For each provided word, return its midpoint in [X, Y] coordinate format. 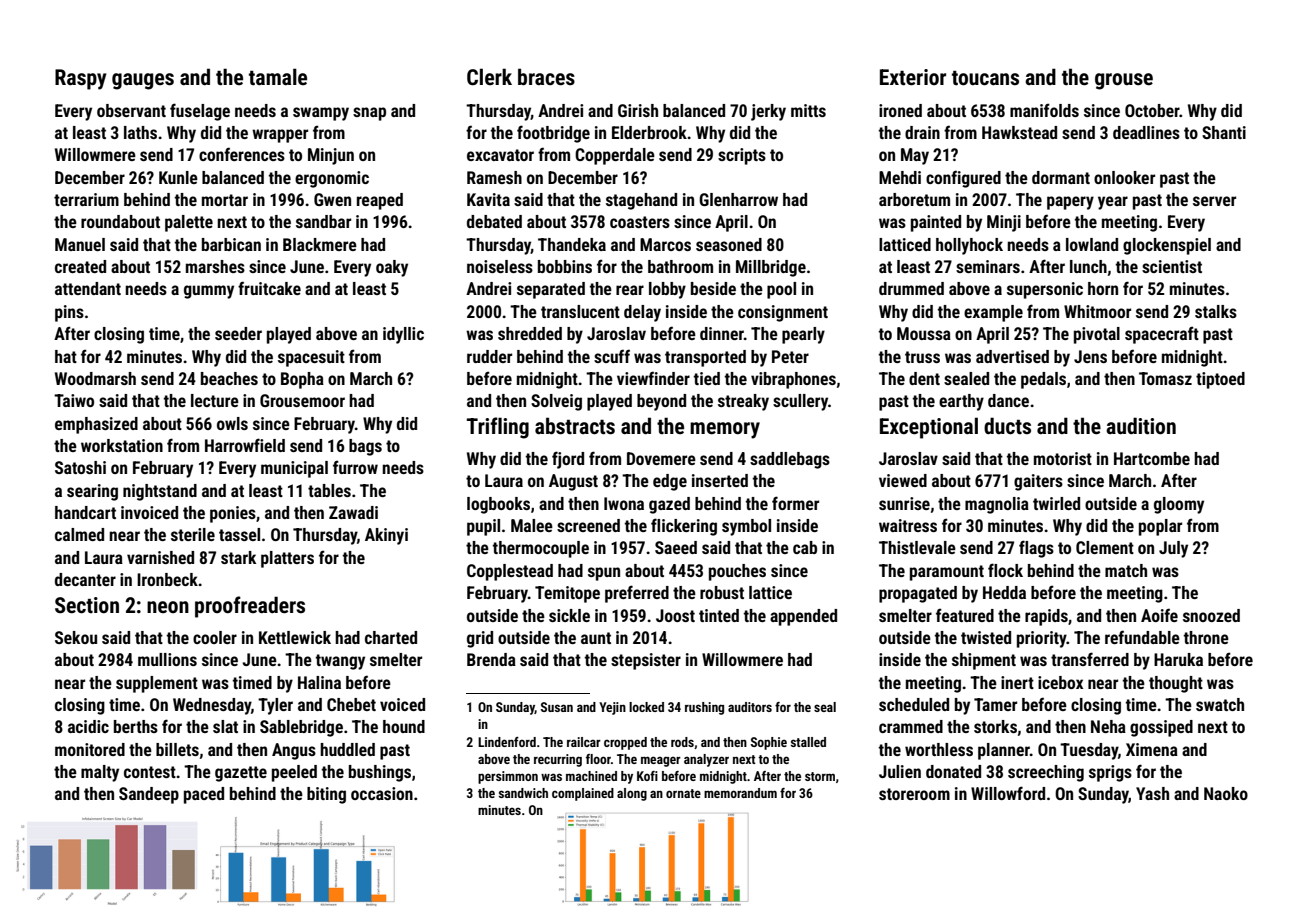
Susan [557, 707]
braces [546, 77]
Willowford [1008, 793]
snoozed [1211, 615]
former [795, 503]
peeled [294, 773]
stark [238, 557]
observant [131, 110]
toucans [985, 78]
